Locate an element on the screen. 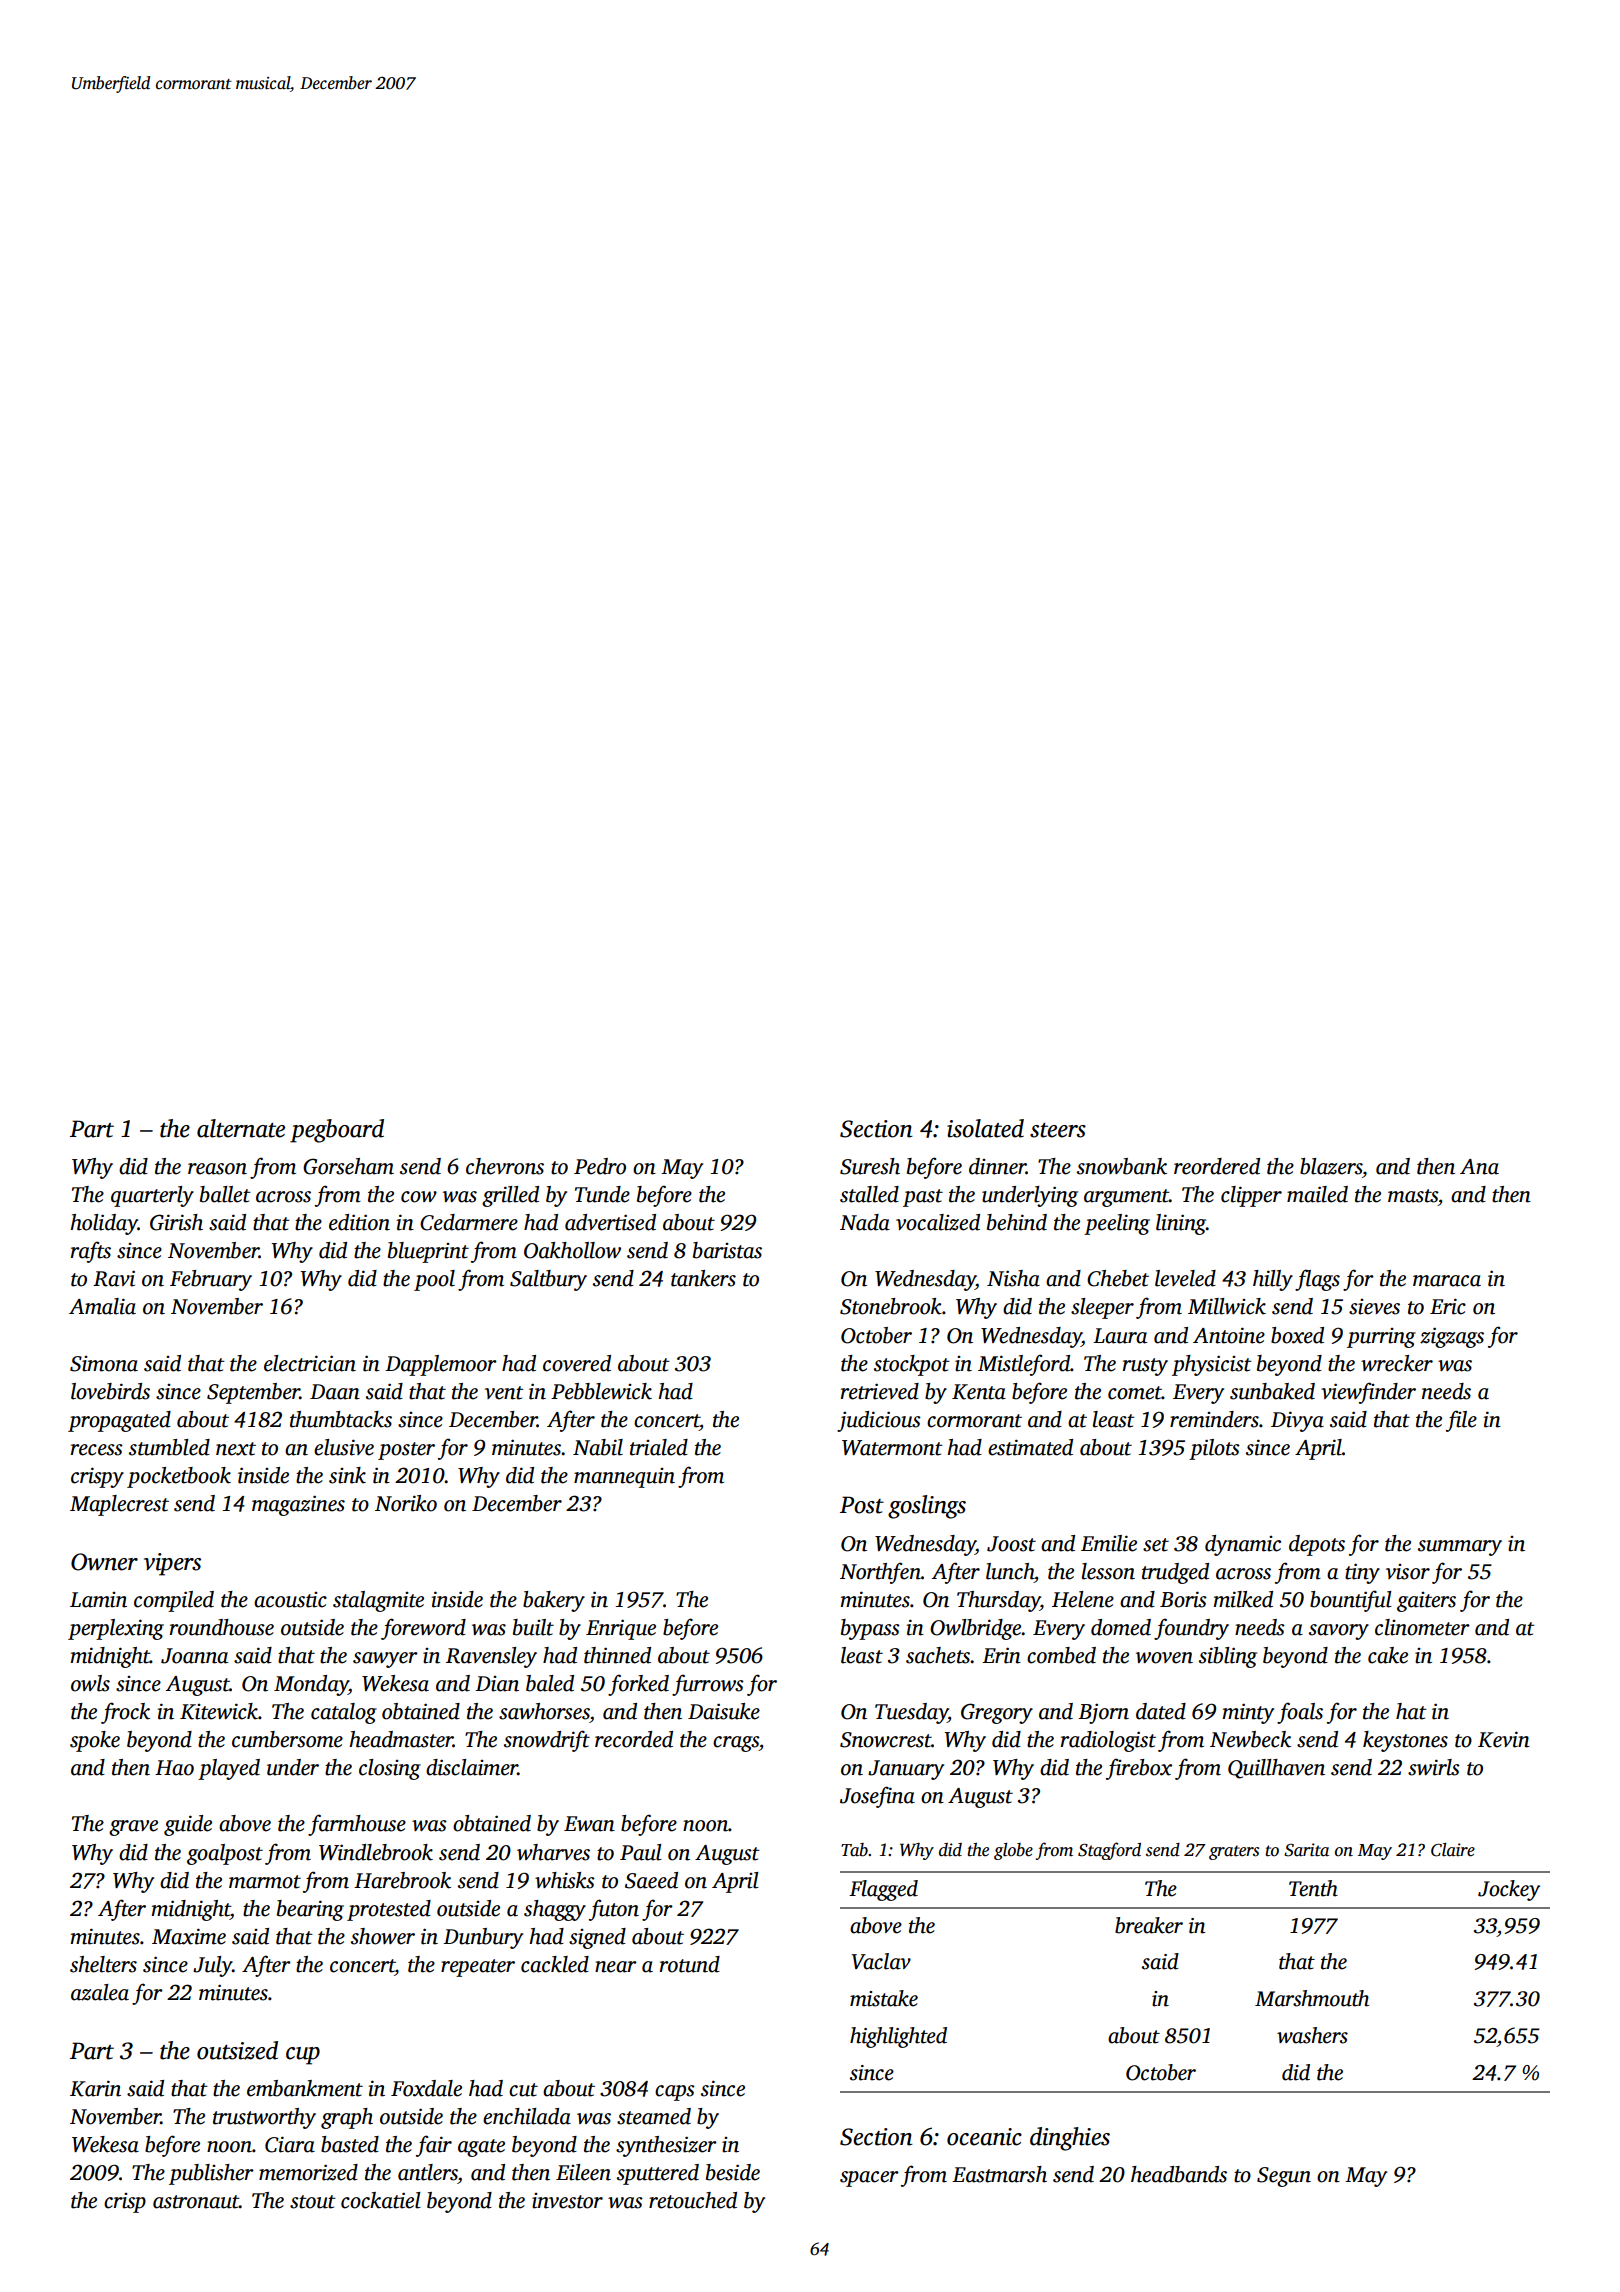  gaiters is located at coordinates (1426, 1602).
